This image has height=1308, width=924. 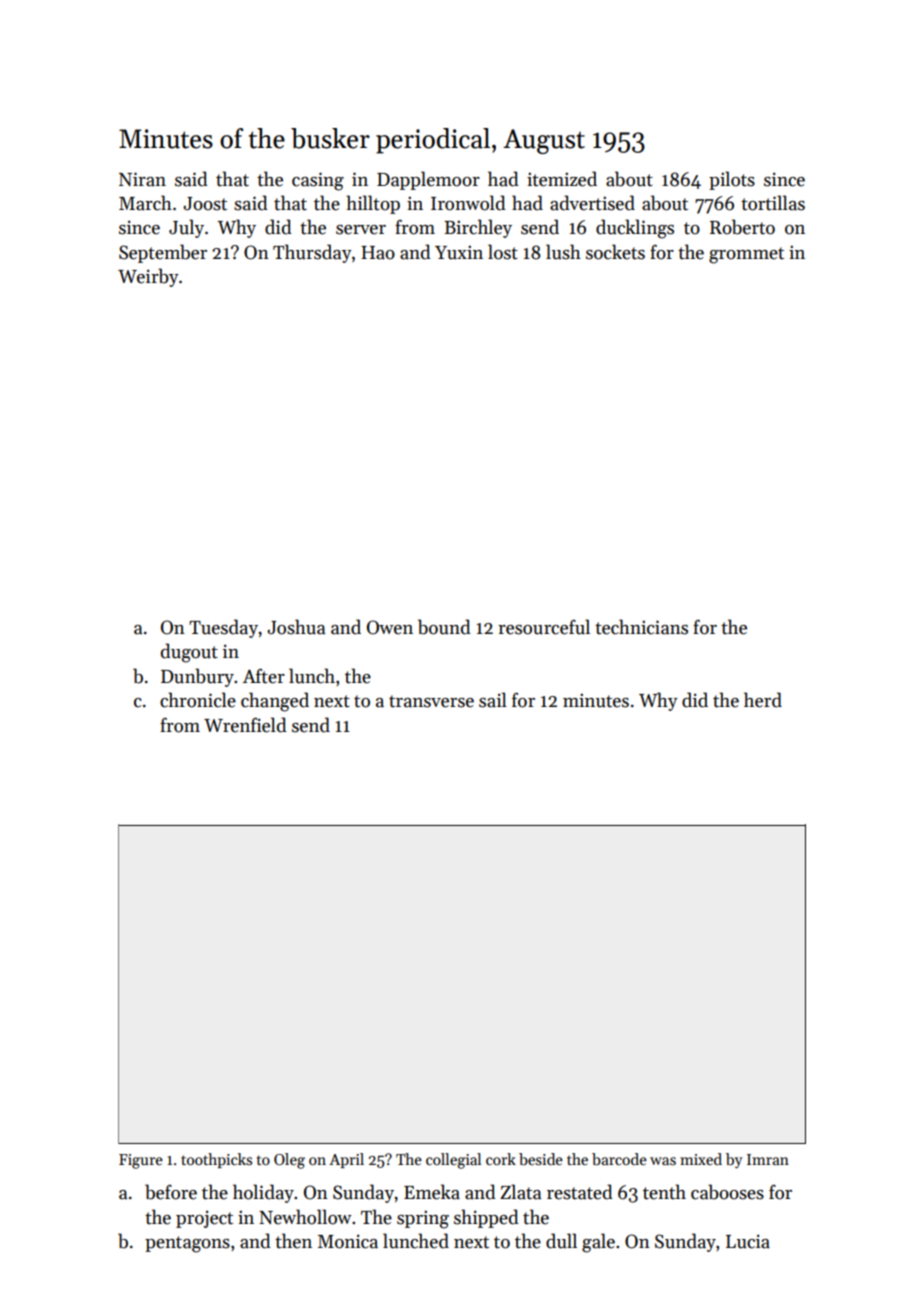 I want to click on before, so click(x=171, y=1192).
